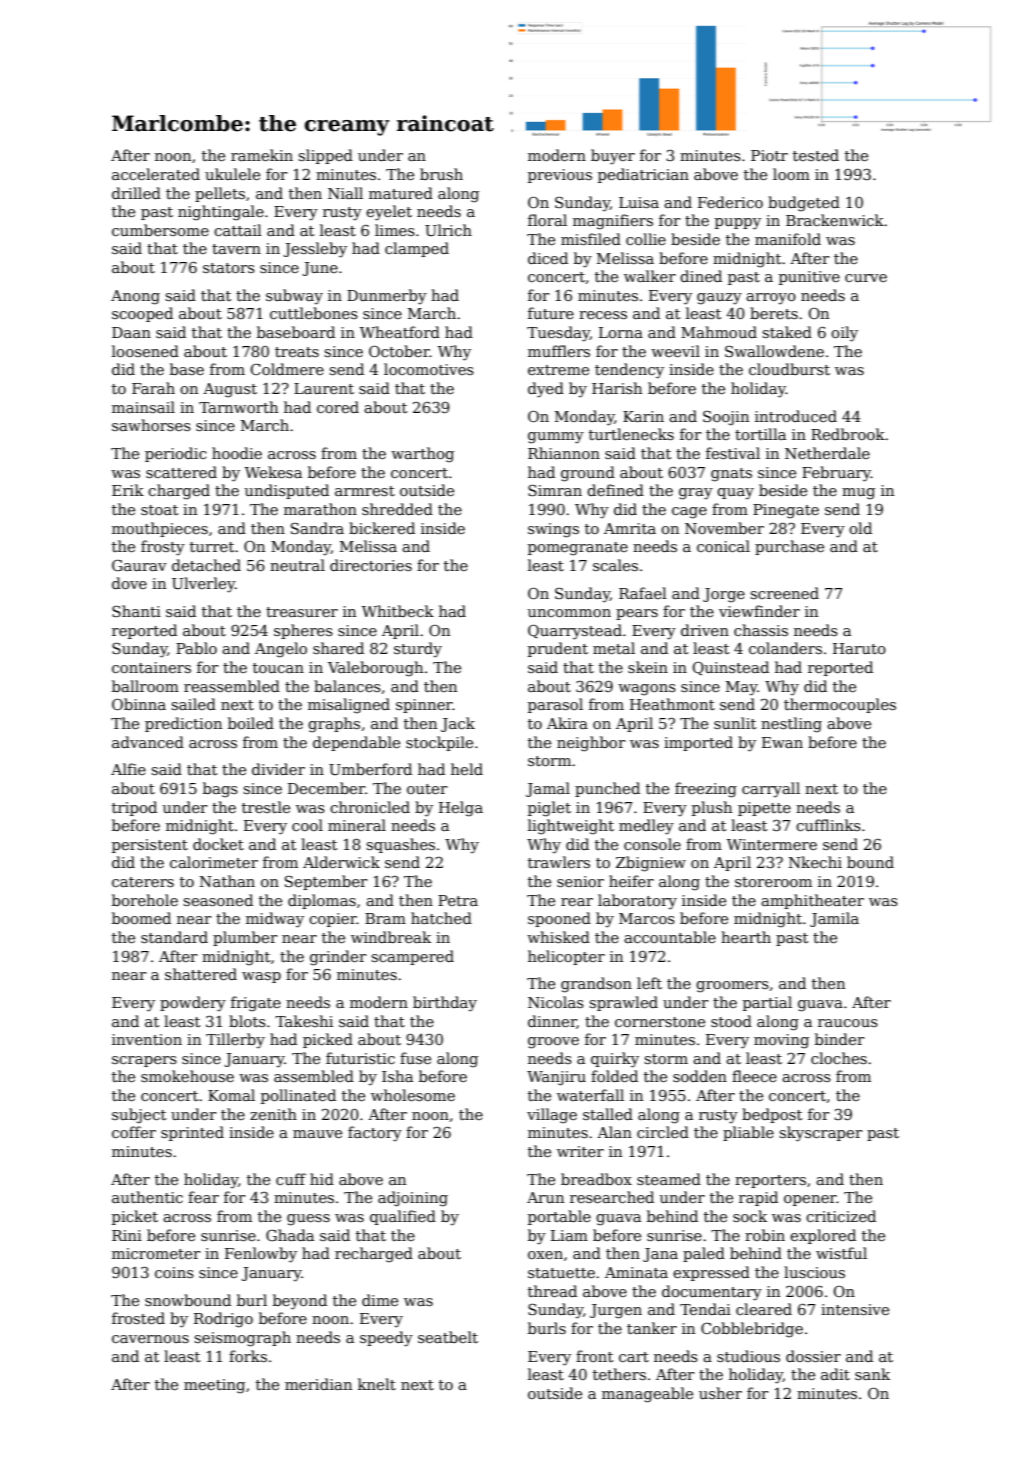  Describe the element at coordinates (704, 1254) in the screenshot. I see `paled` at that location.
